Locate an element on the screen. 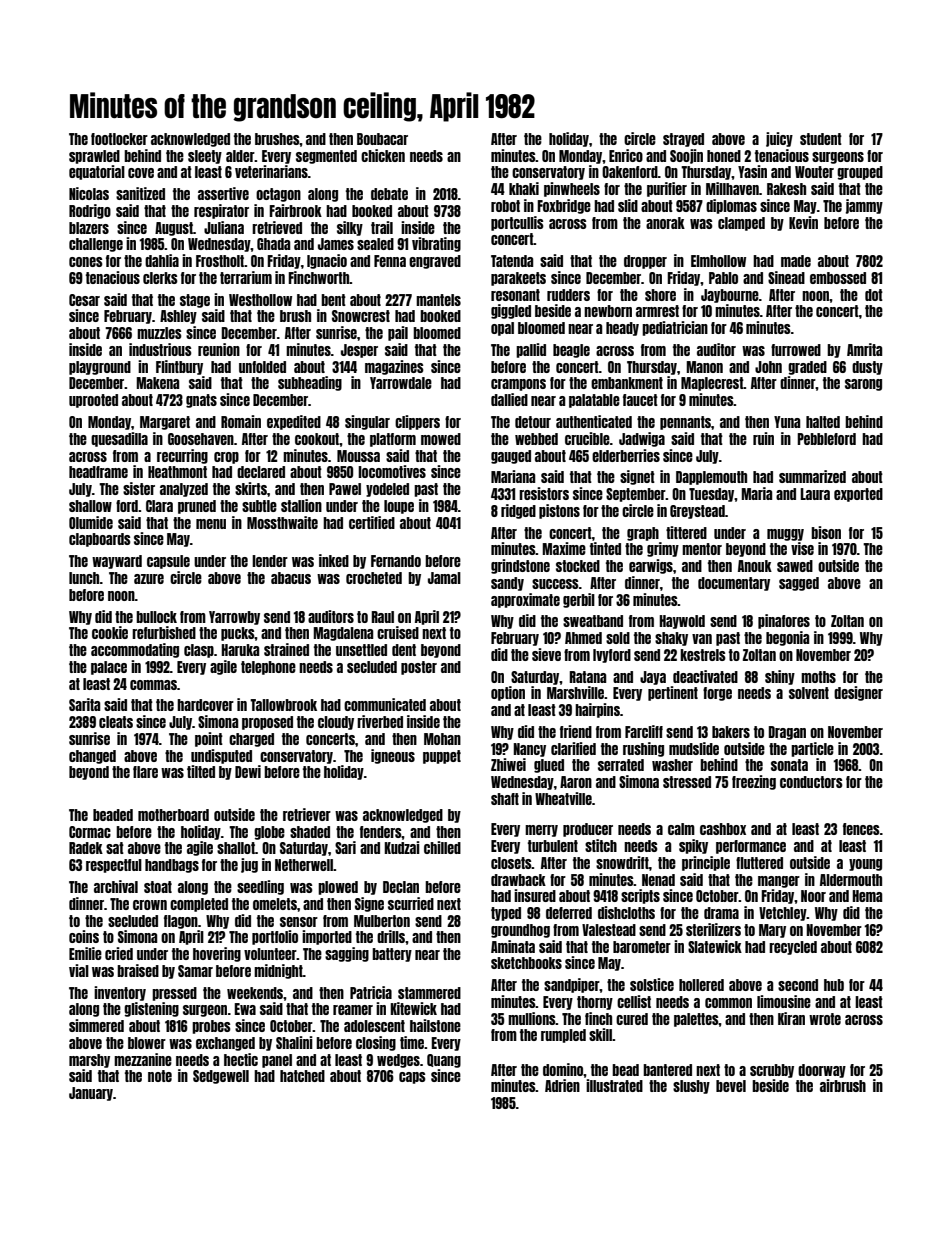  igneous is located at coordinates (393, 756).
